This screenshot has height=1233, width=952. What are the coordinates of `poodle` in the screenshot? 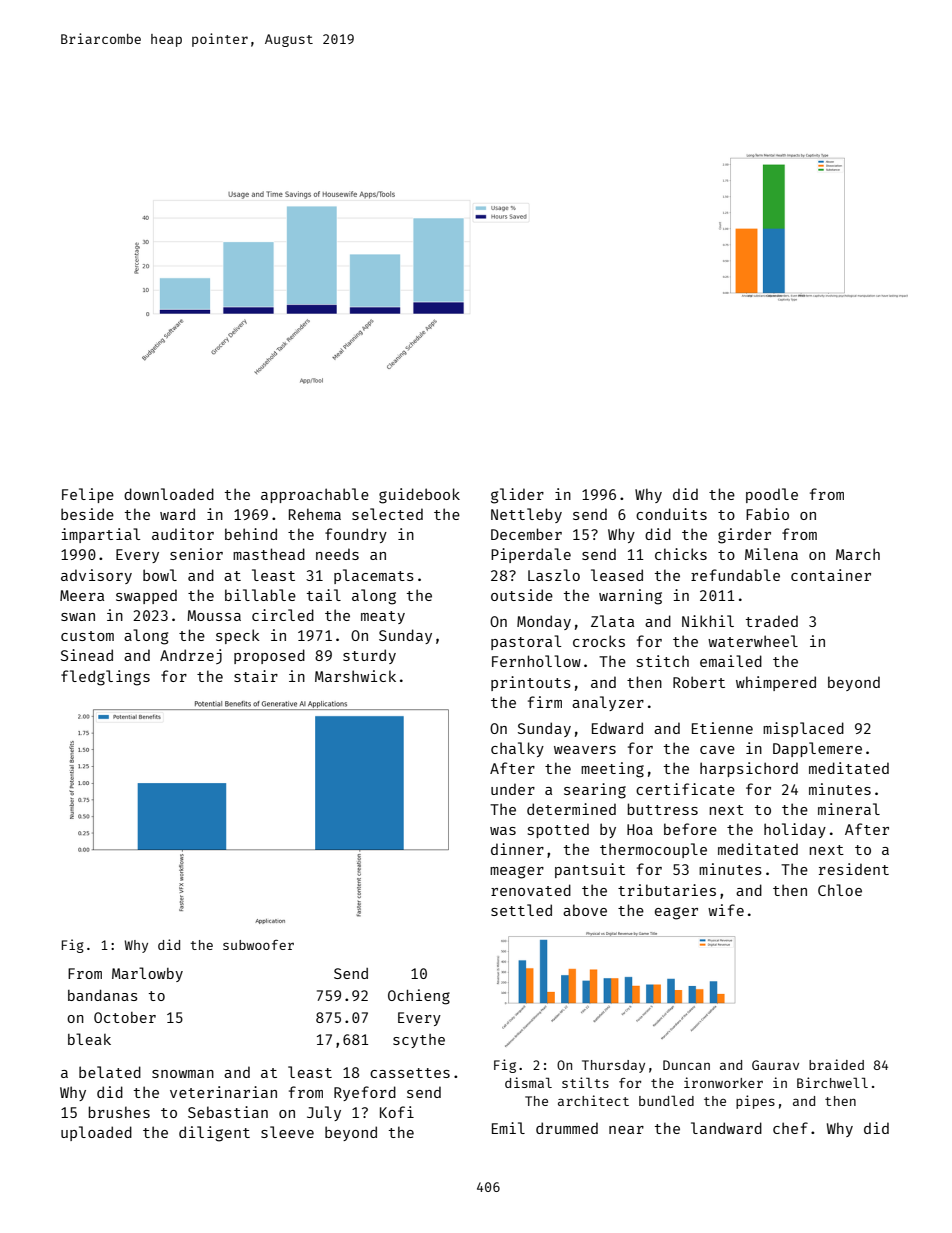 It's located at (772, 495).
